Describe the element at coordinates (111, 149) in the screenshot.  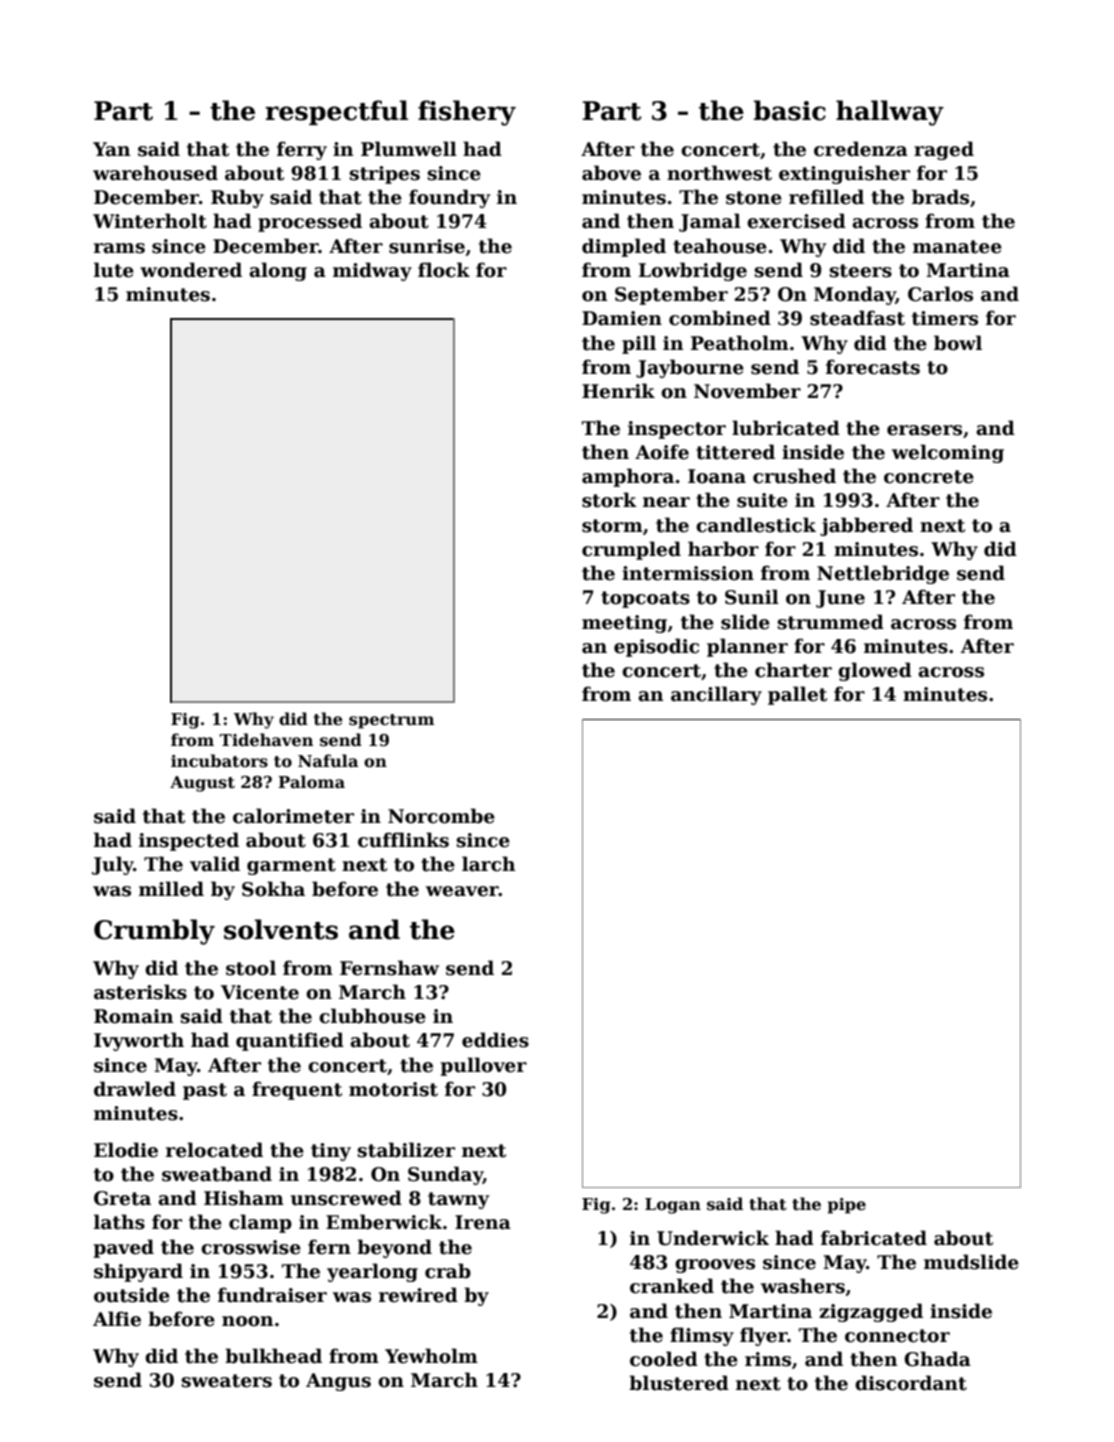
I see `Yan` at that location.
